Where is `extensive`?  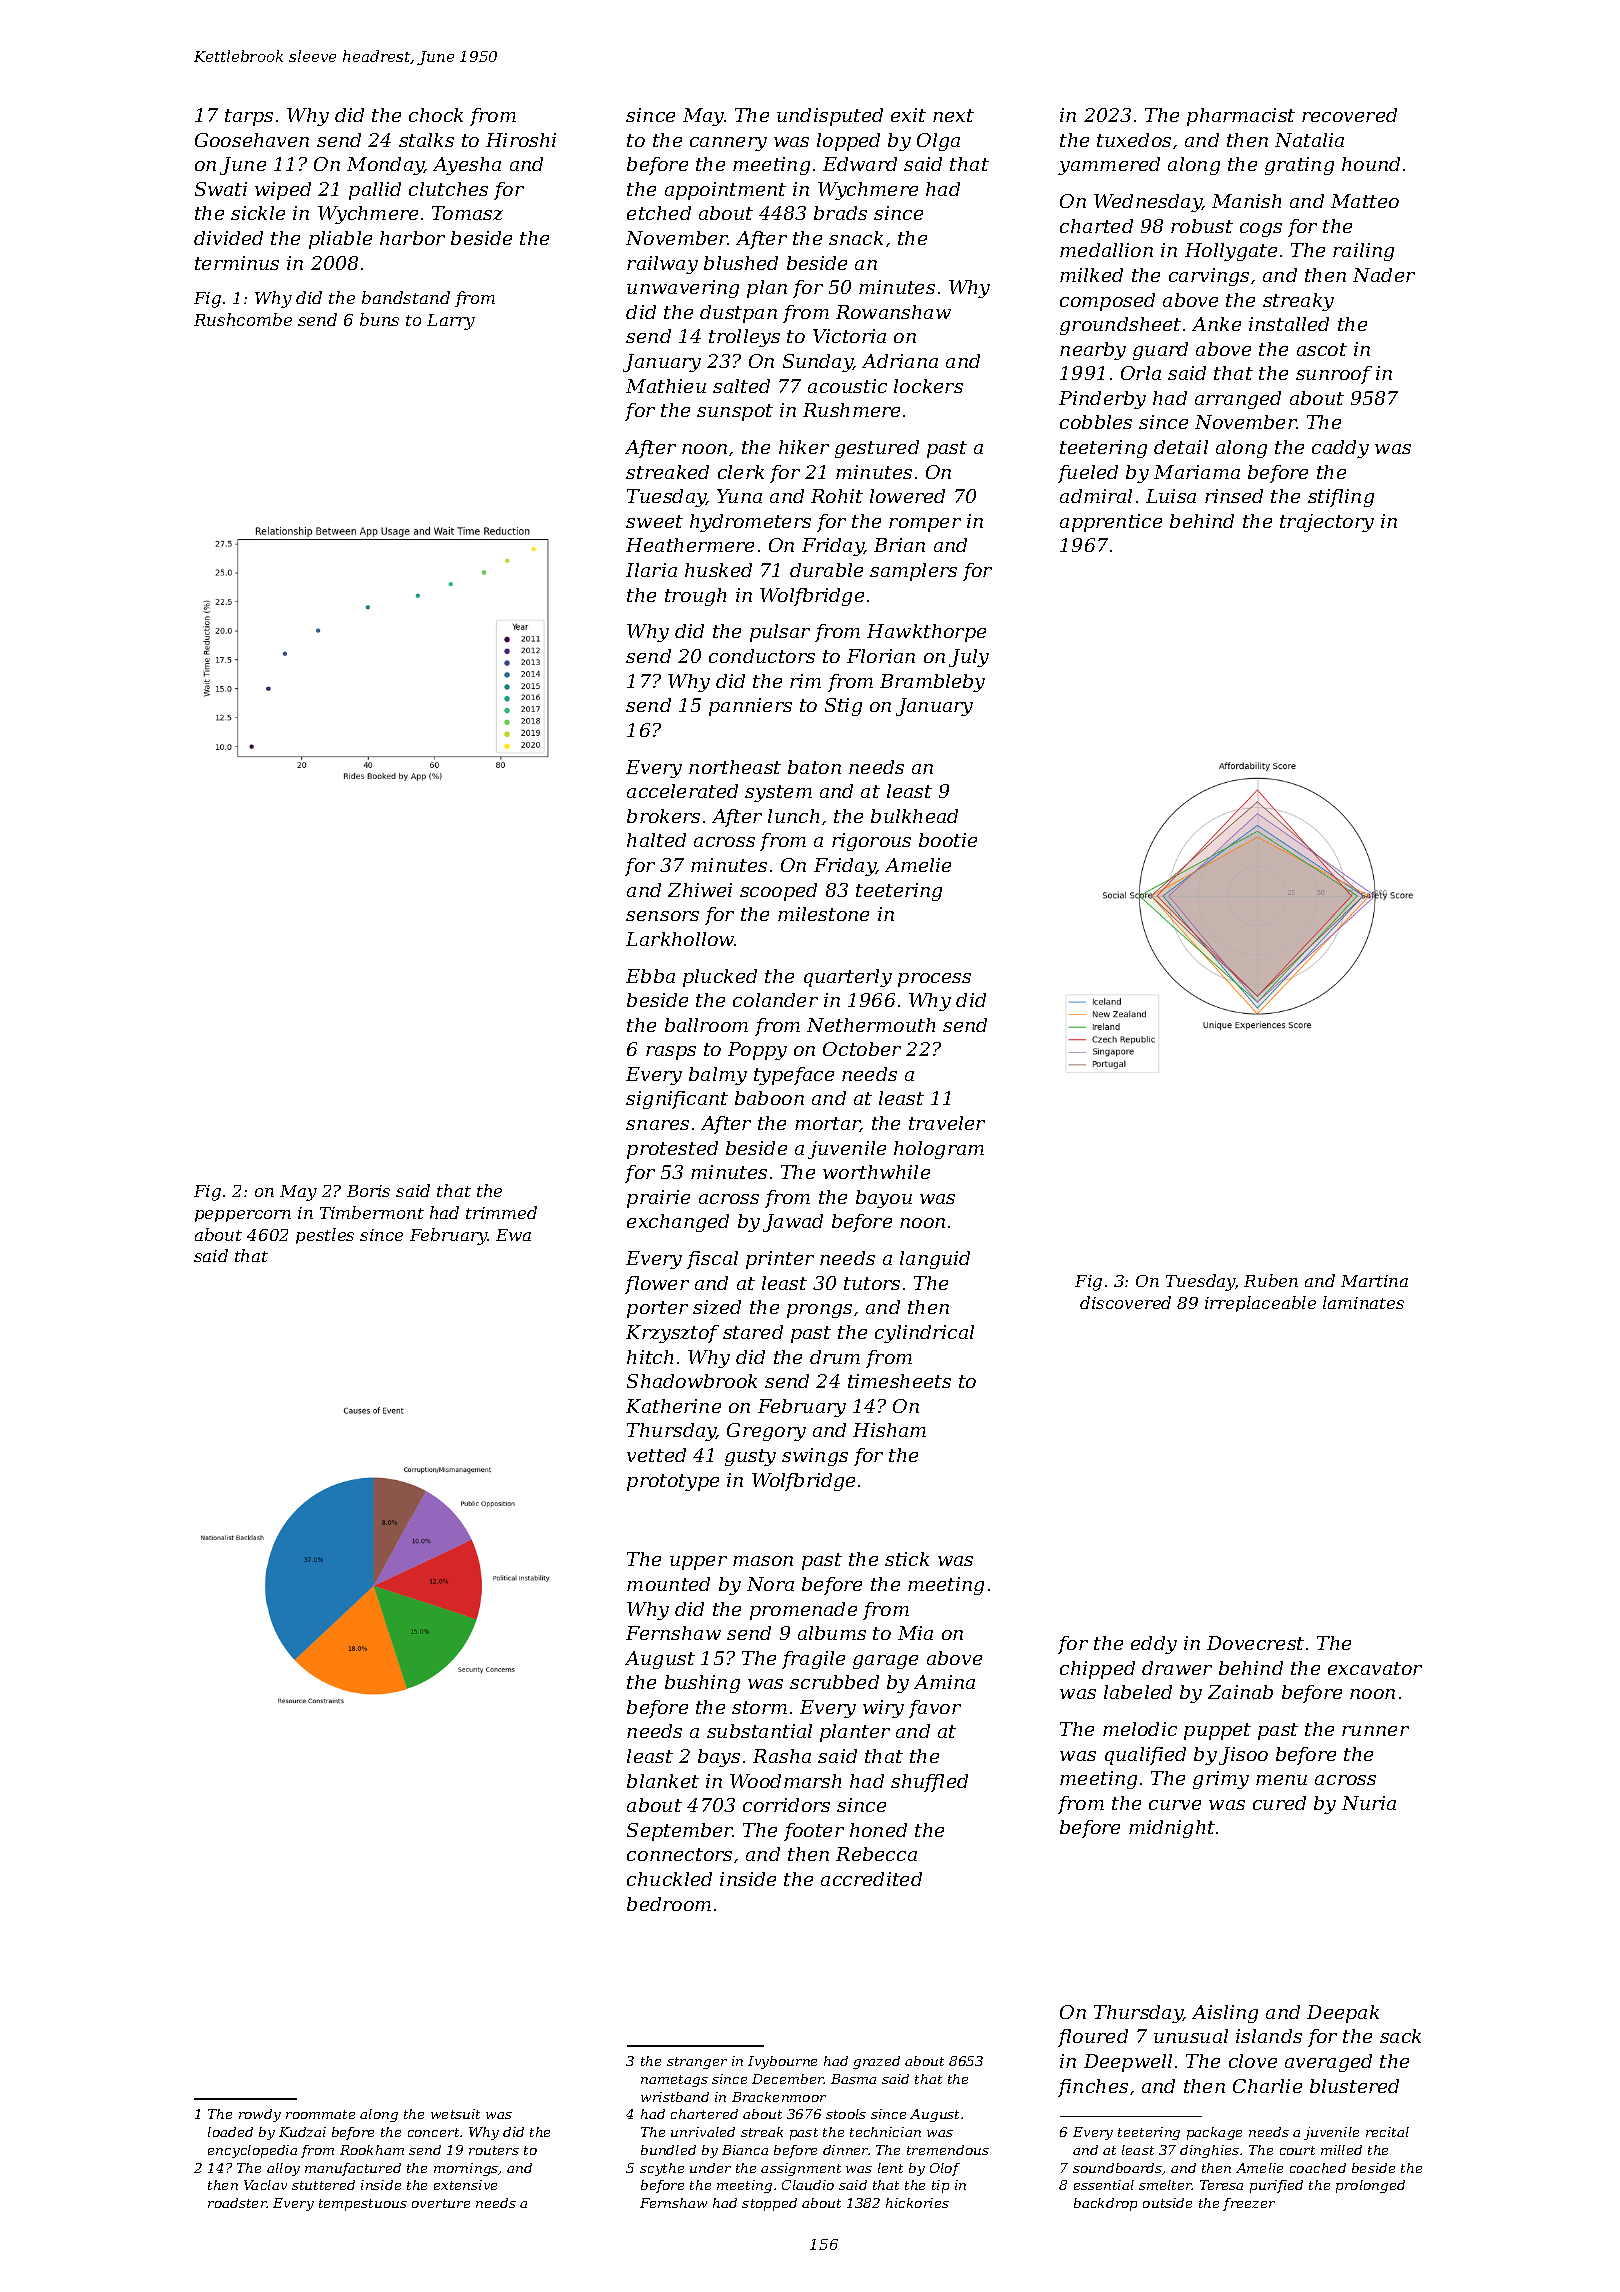 extensive is located at coordinates (465, 2185).
